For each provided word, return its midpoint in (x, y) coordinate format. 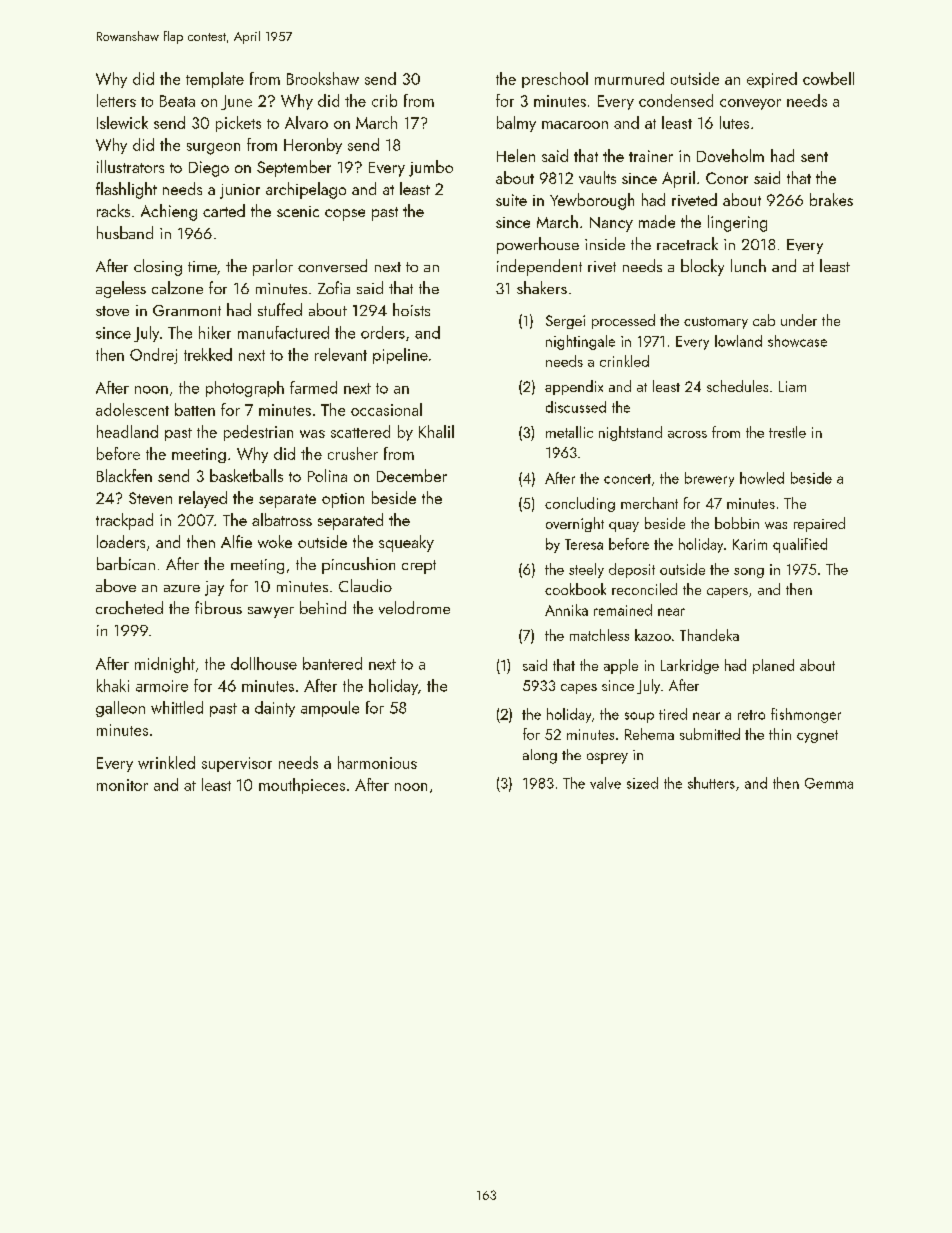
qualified (800, 545)
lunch (748, 265)
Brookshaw (323, 78)
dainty (275, 709)
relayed (203, 499)
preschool (555, 80)
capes (579, 689)
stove (112, 311)
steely (586, 570)
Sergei (565, 322)
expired (772, 80)
